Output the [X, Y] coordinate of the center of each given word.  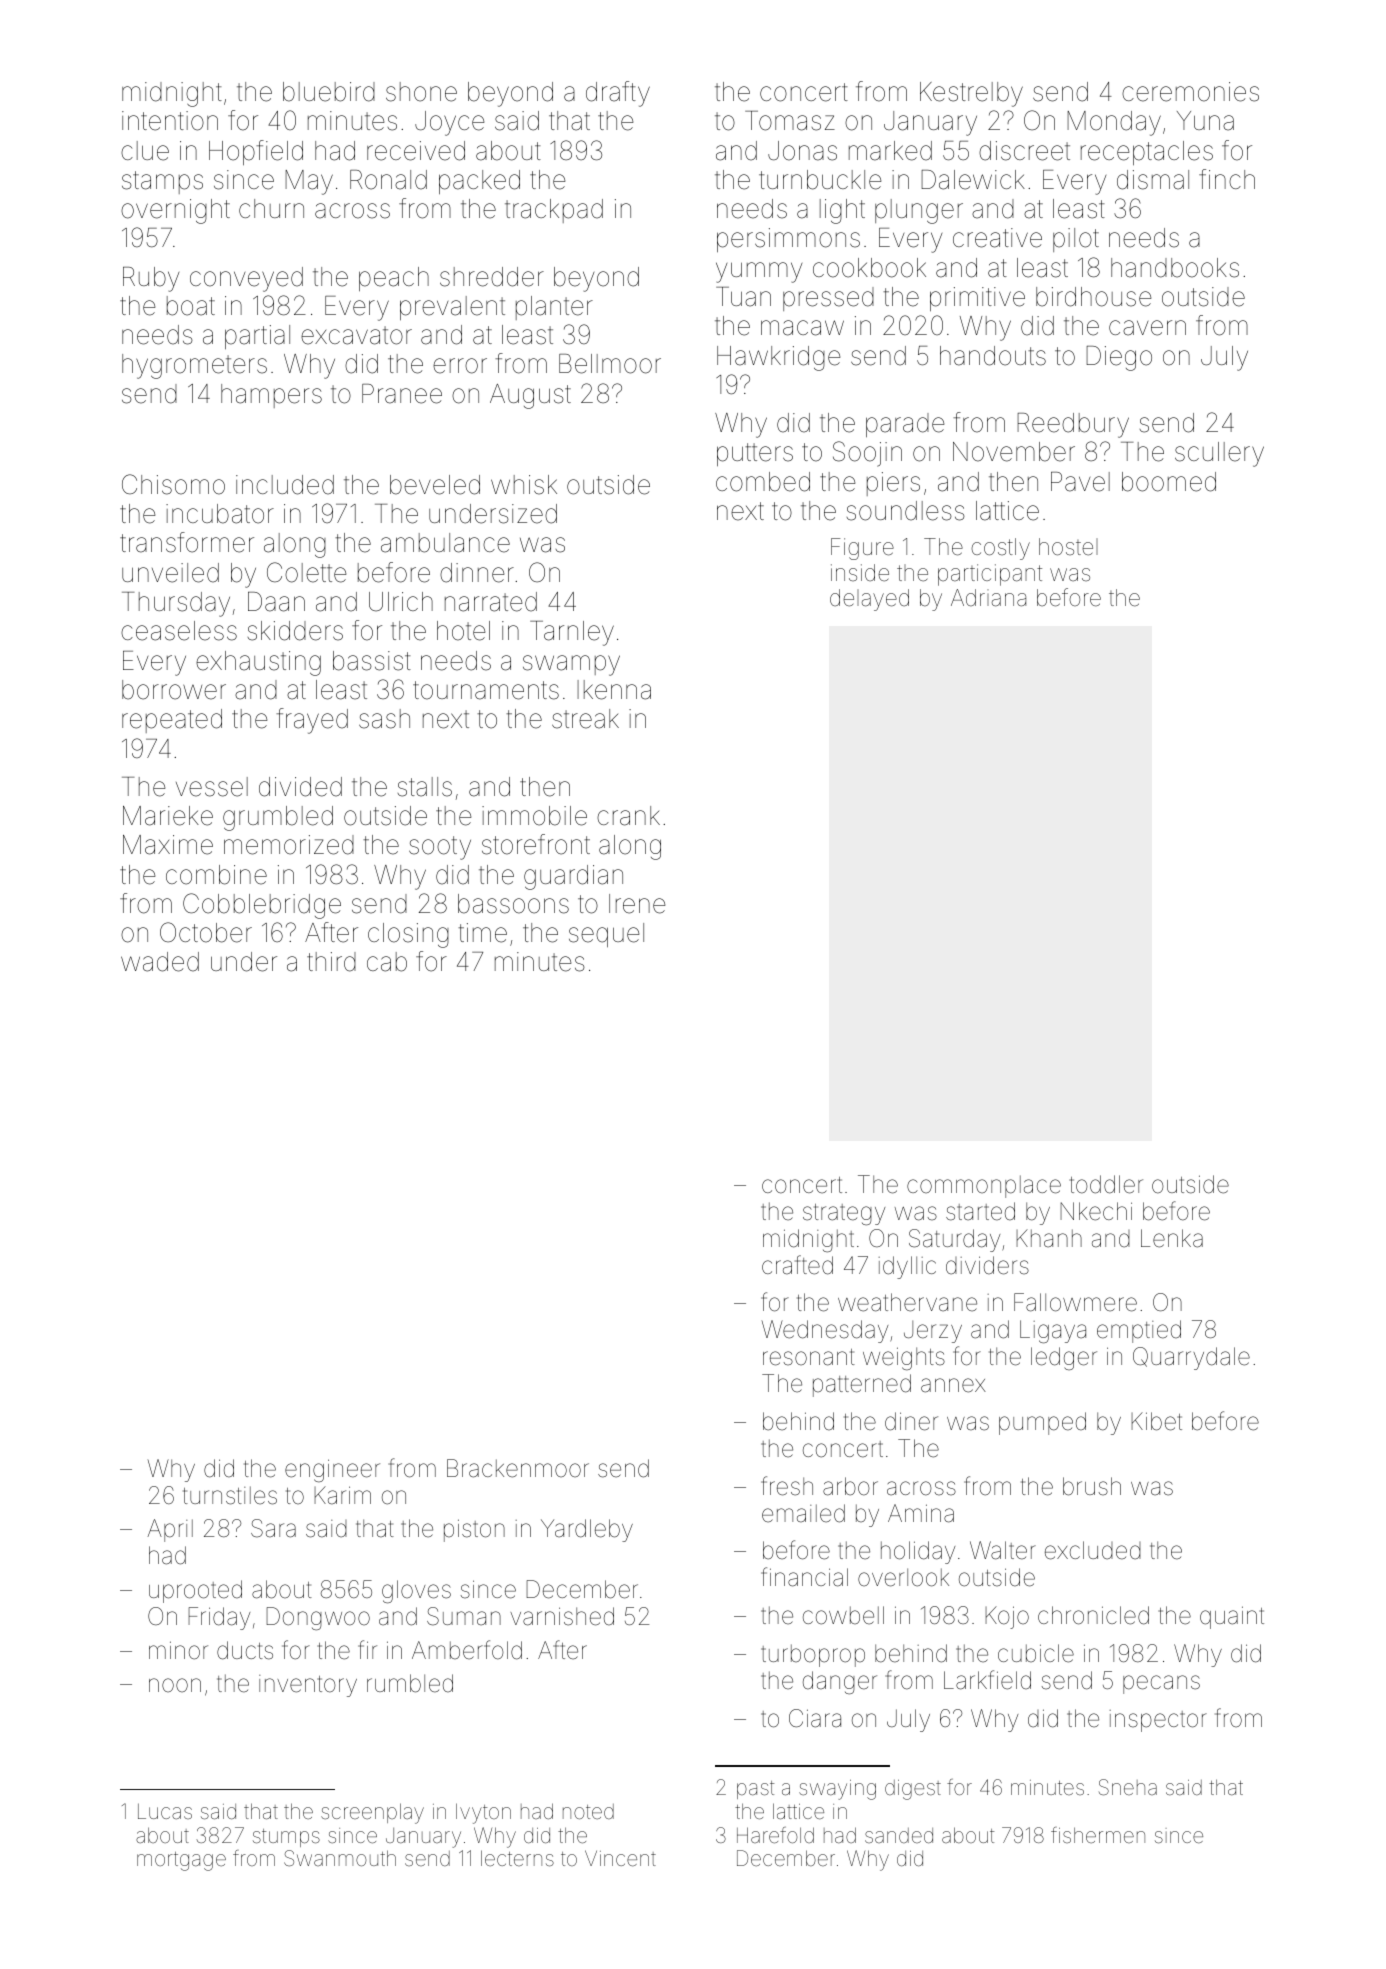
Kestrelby [971, 94]
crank [628, 816]
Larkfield [987, 1680]
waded [160, 962]
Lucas [165, 1811]
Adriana [988, 598]
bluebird [329, 92]
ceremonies [1190, 92]
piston [474, 1530]
